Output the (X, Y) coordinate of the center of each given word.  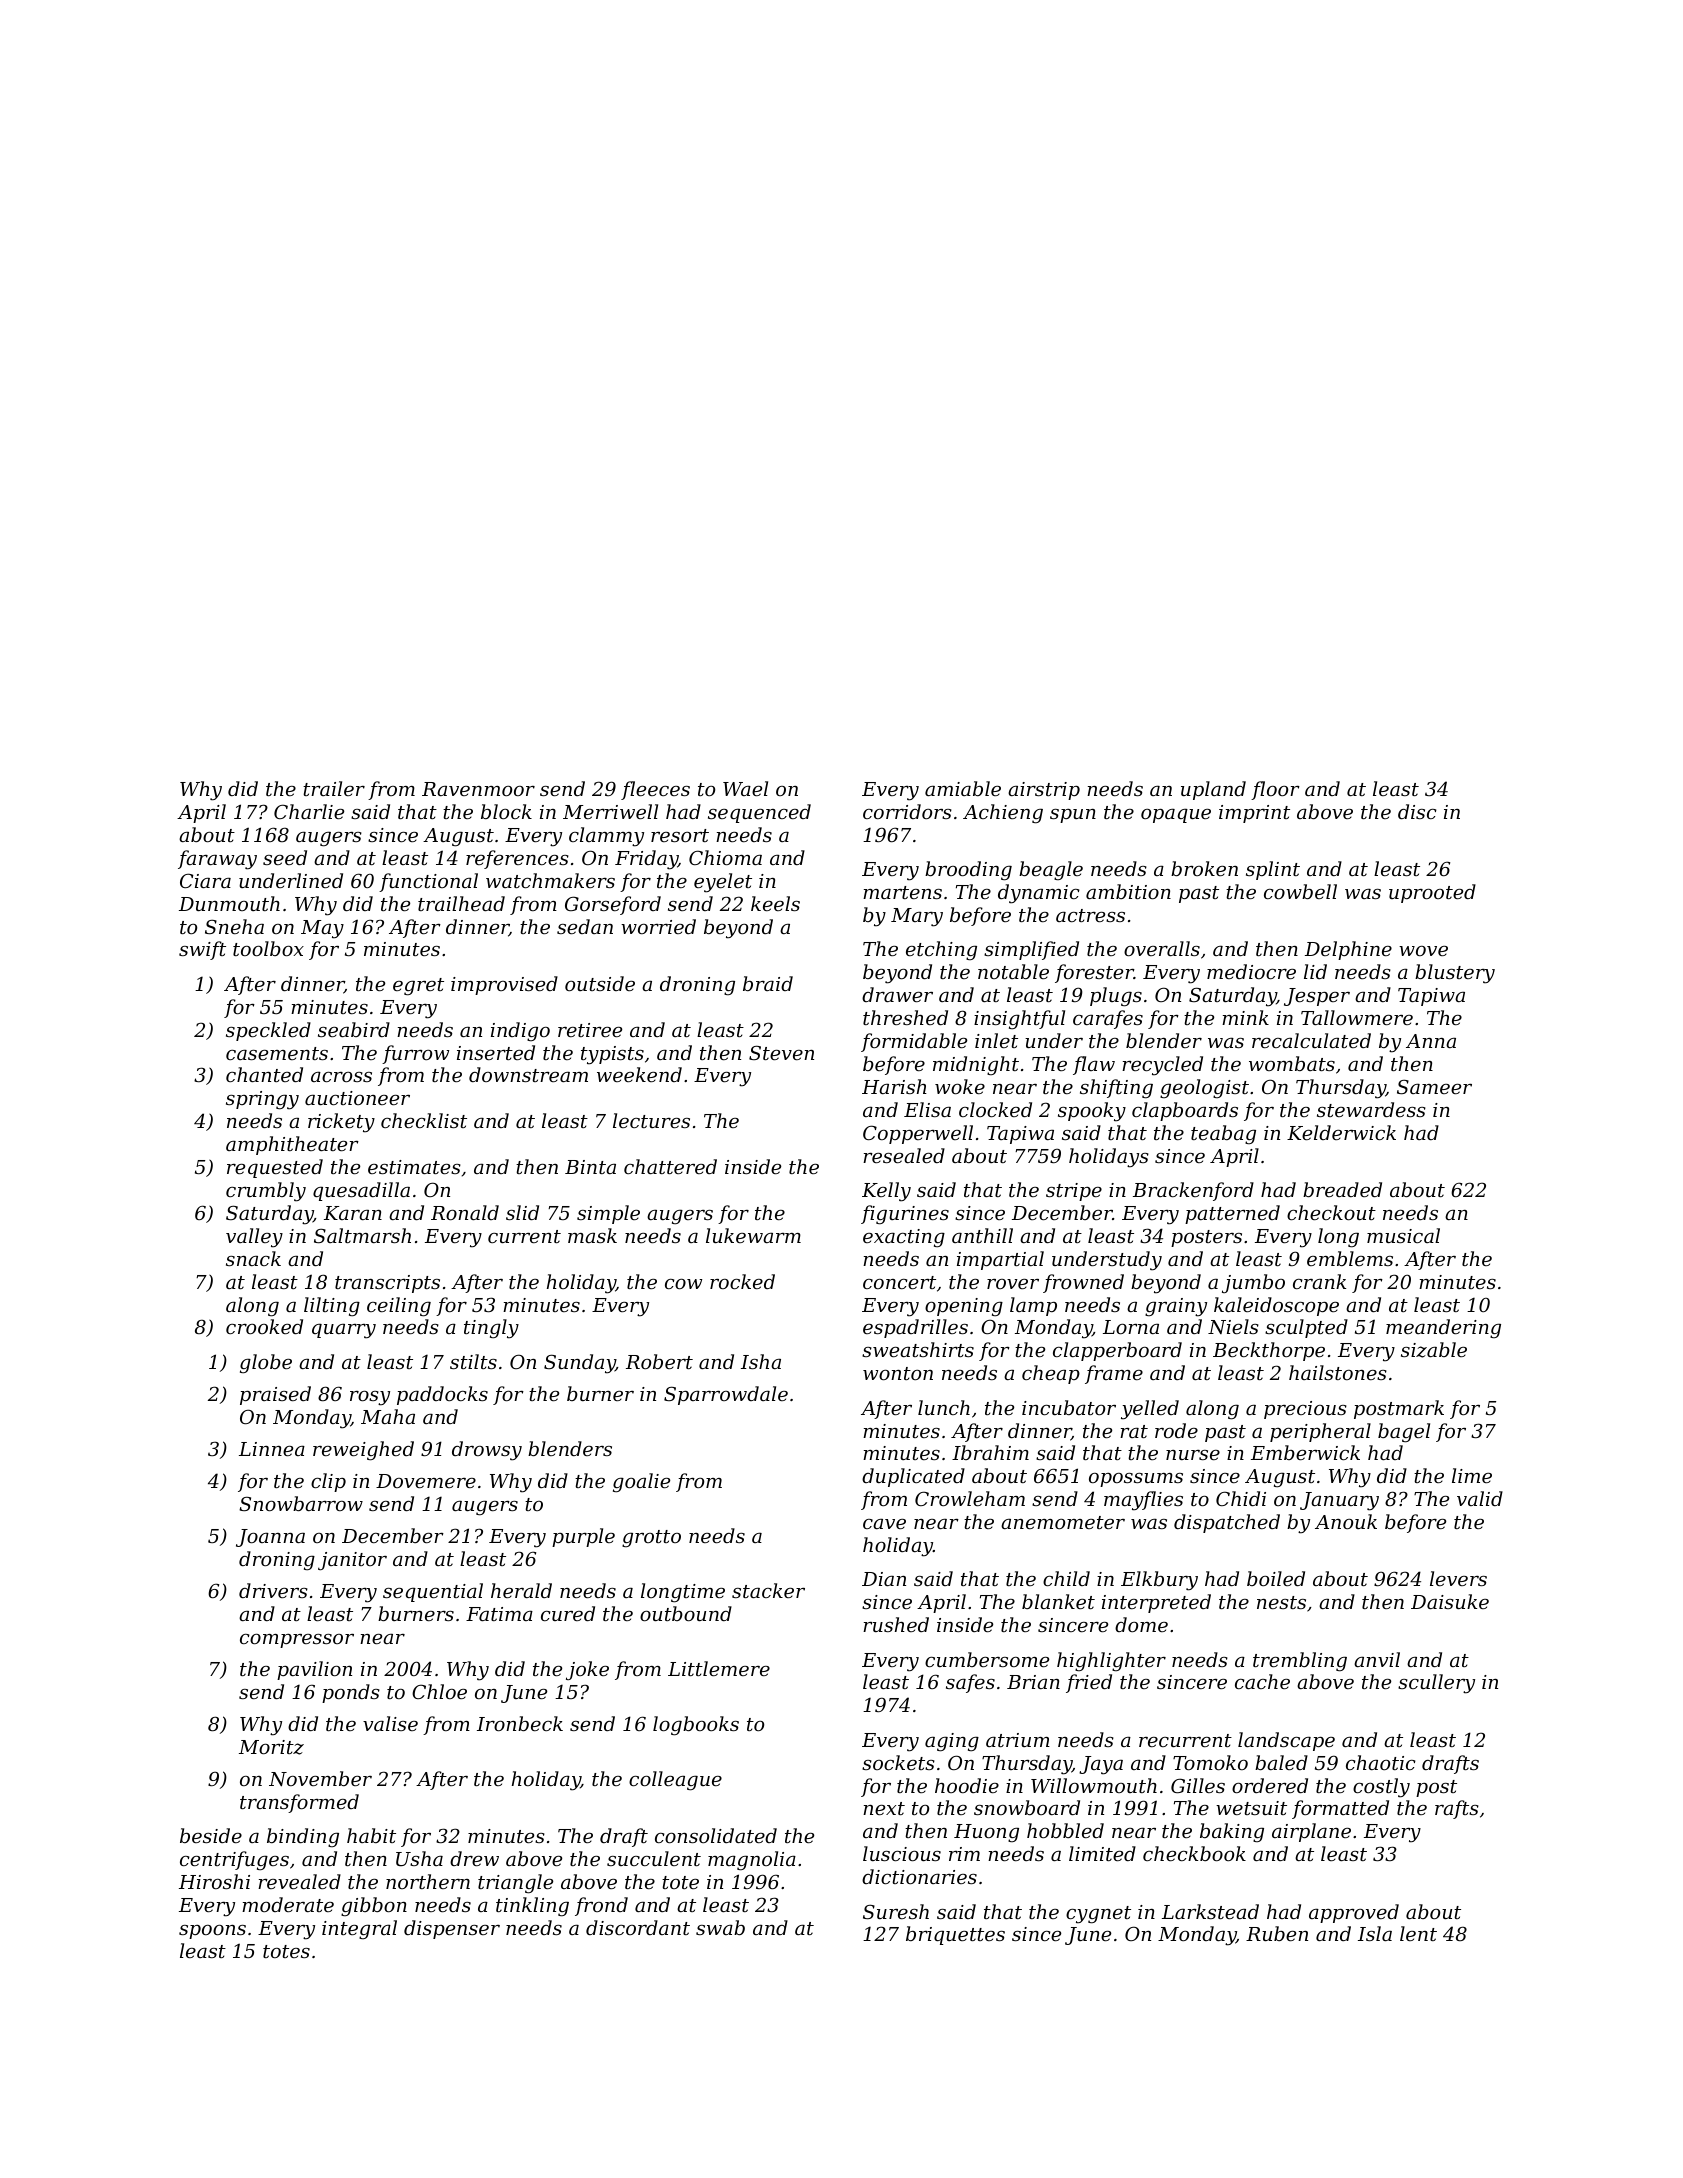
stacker (768, 1590)
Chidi (1241, 1498)
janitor (352, 1561)
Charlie (309, 811)
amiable (963, 788)
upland (1213, 790)
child (1066, 1578)
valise (390, 1723)
